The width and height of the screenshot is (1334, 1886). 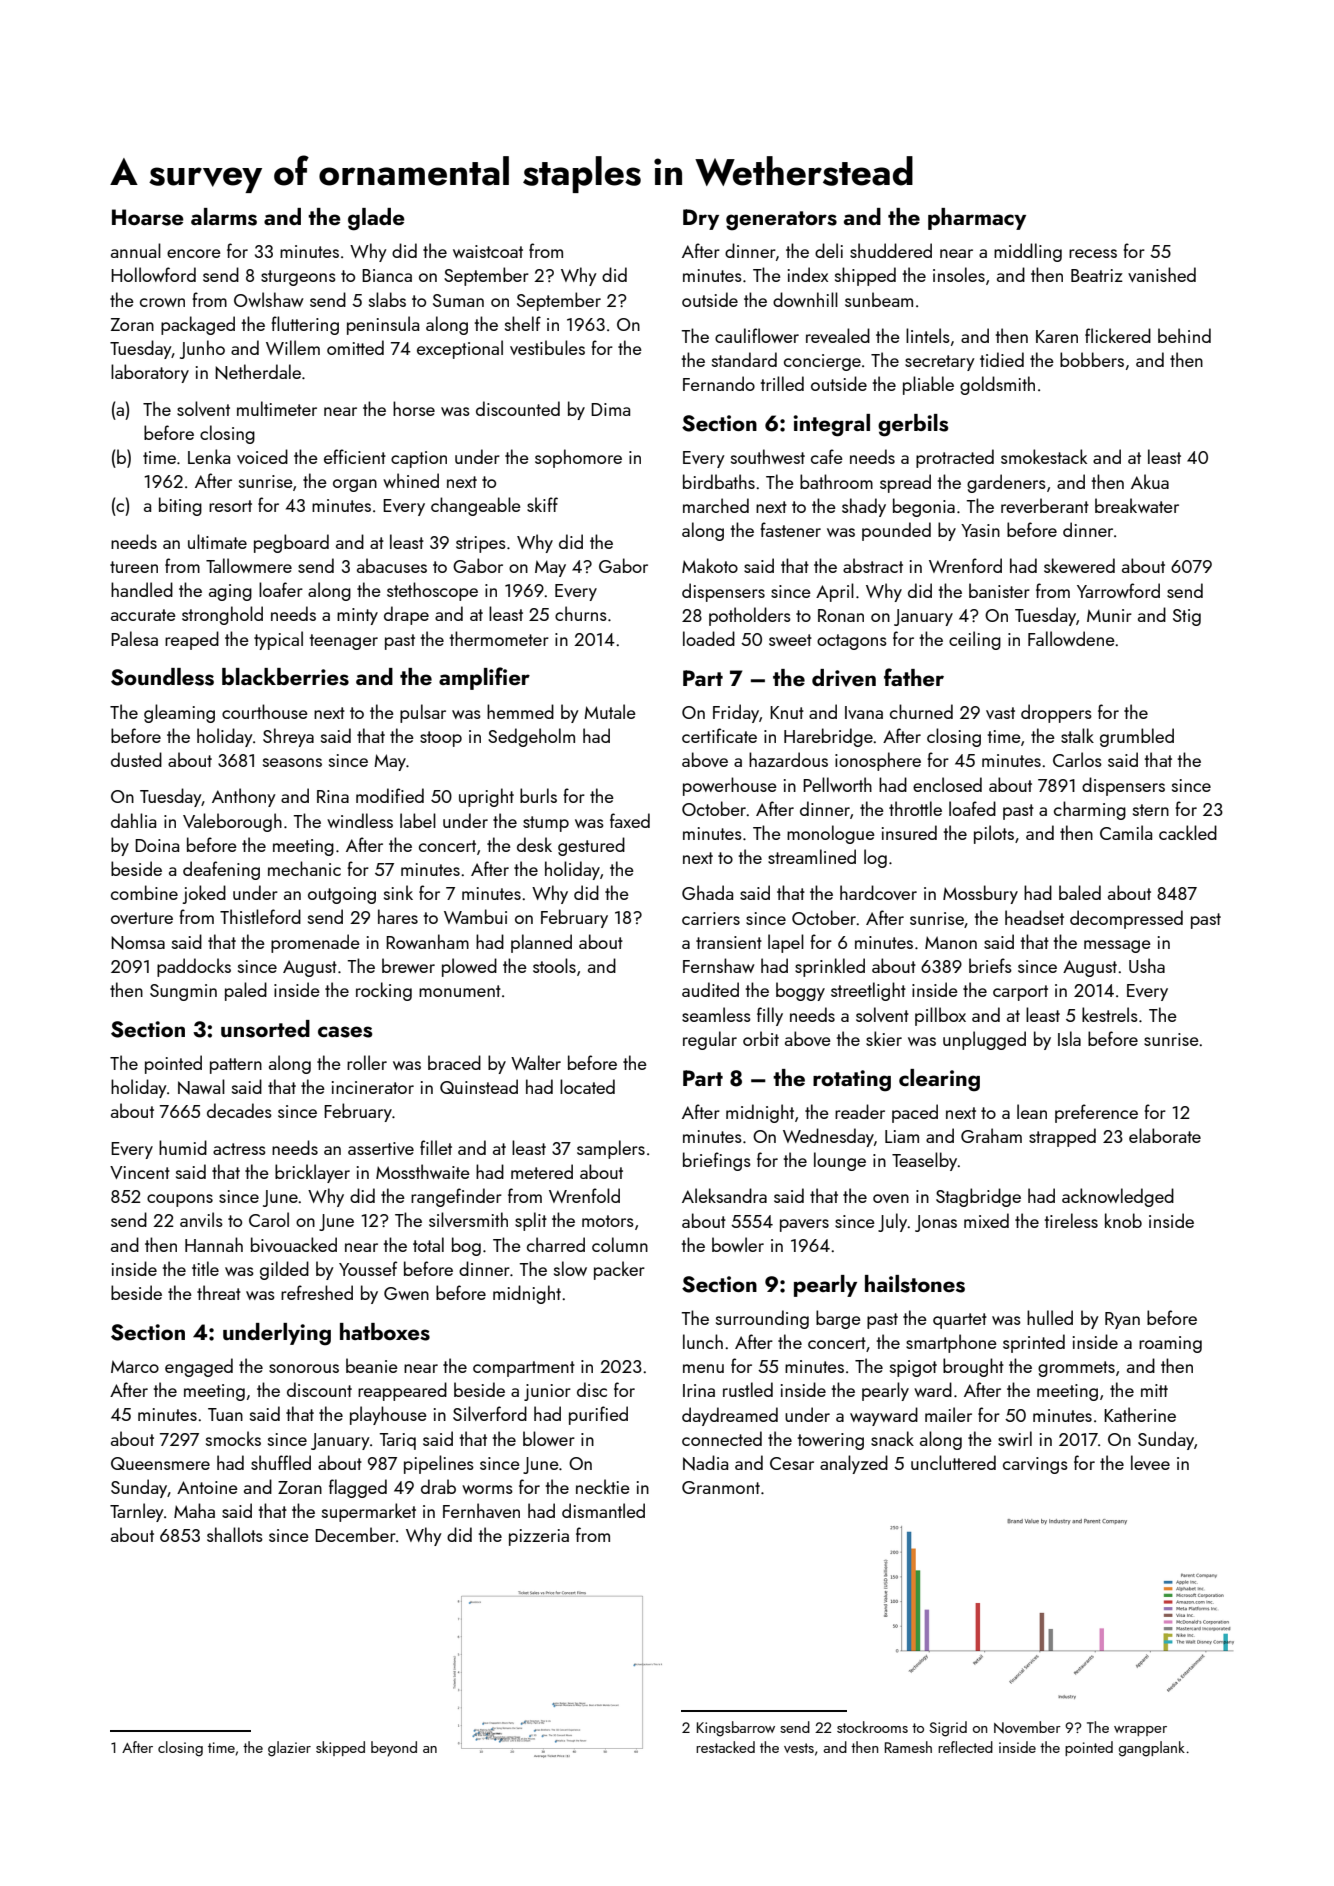 I want to click on loaded, so click(x=709, y=638).
